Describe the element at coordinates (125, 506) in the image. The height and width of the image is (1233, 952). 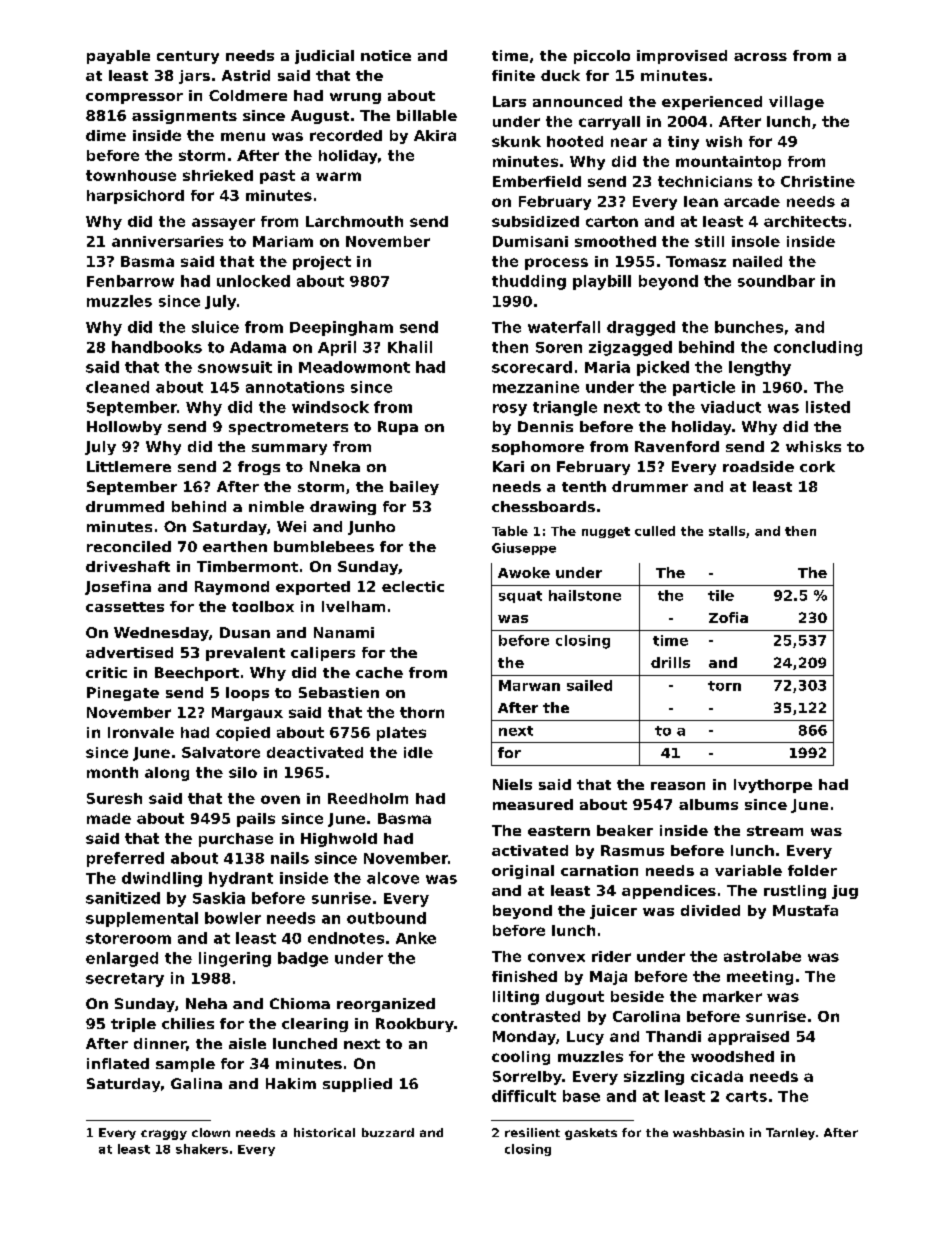
I see `drummed` at that location.
